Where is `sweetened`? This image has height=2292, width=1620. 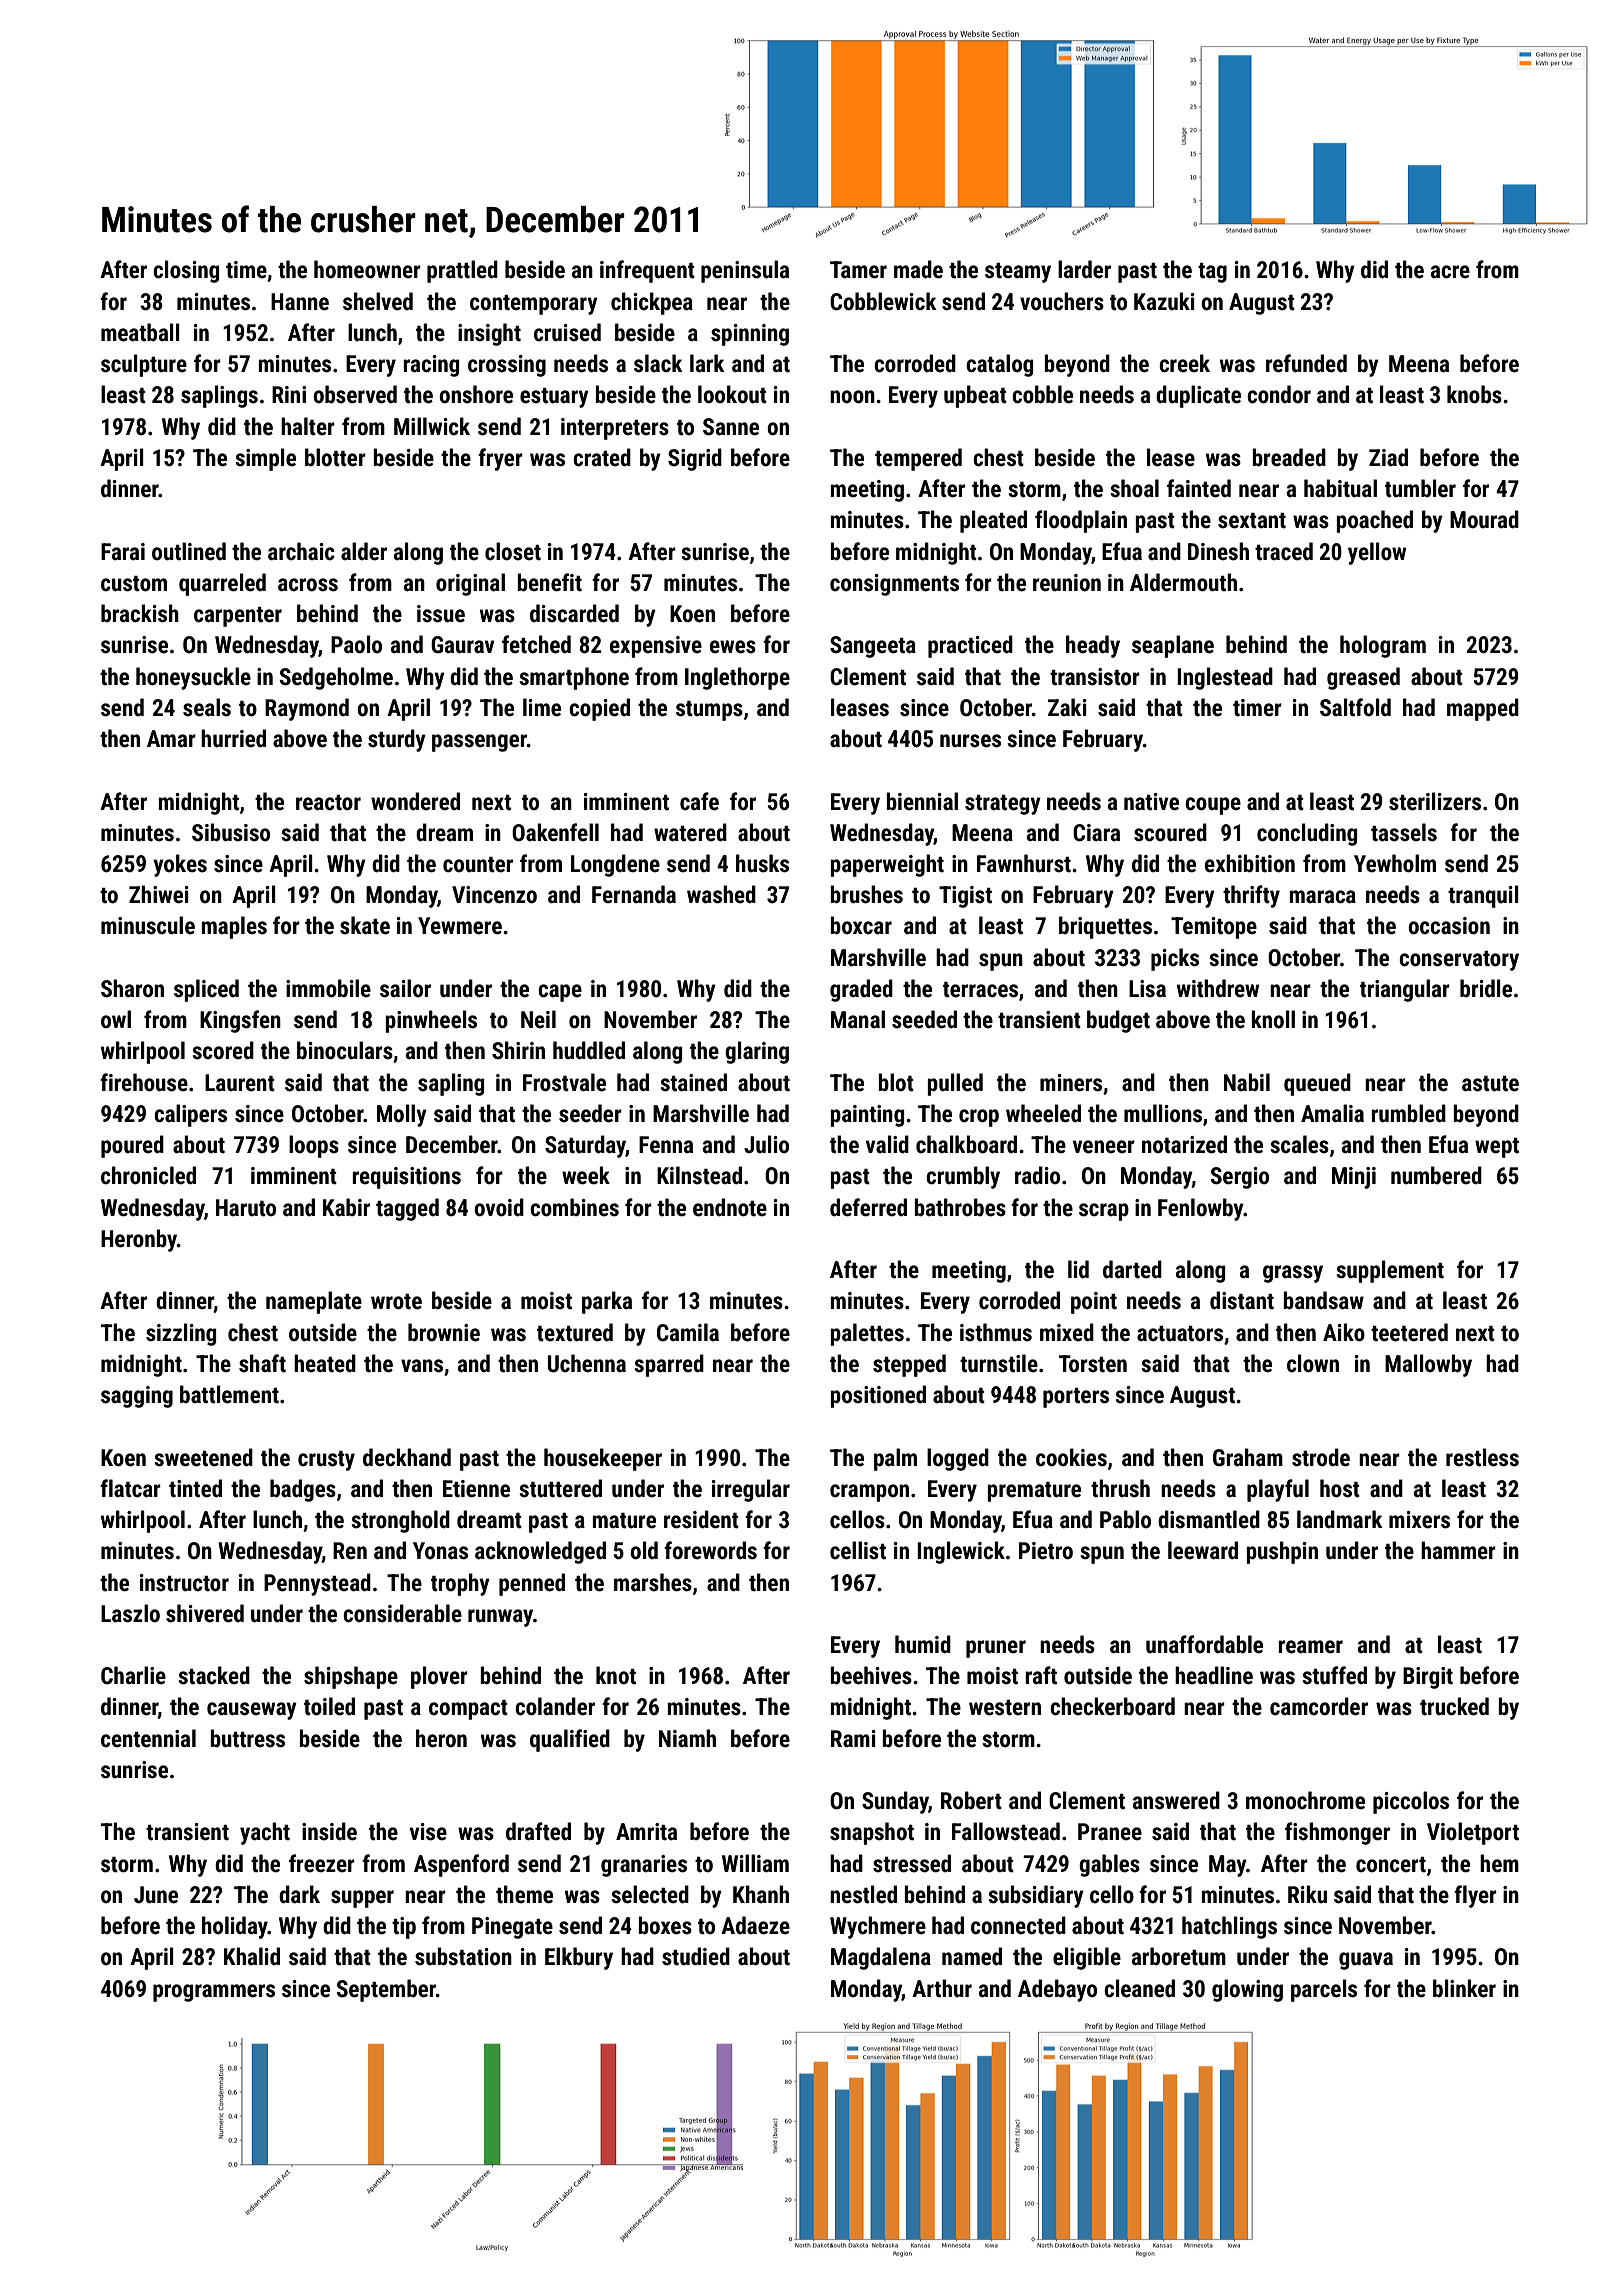 sweetened is located at coordinates (203, 1457).
